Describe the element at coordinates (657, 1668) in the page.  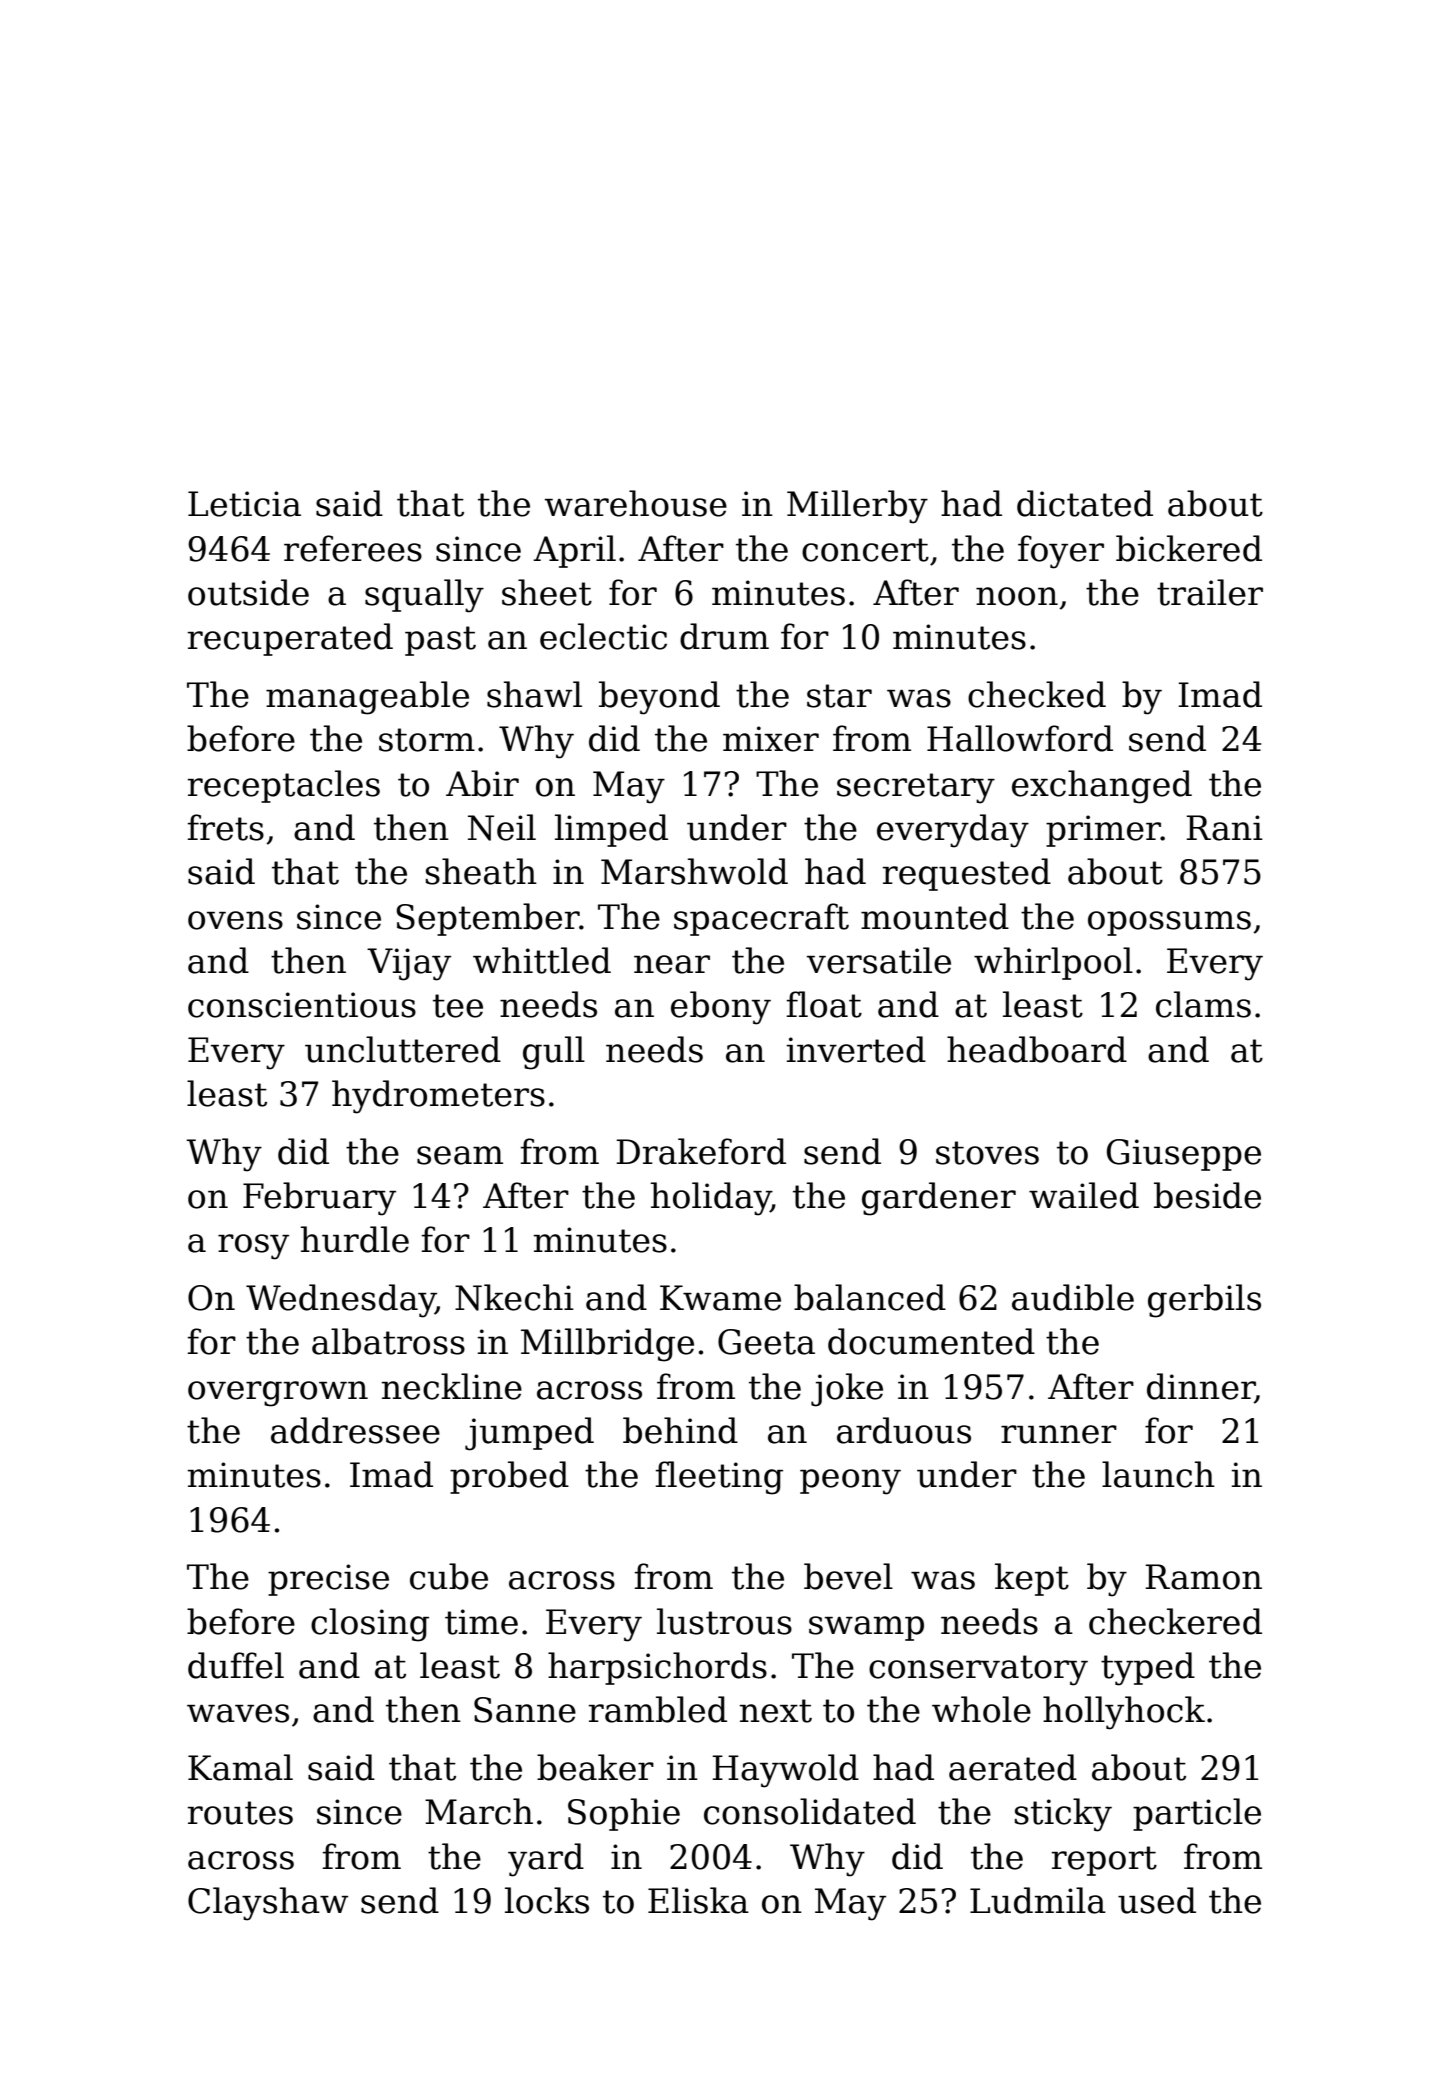
I see `harpsichords` at that location.
